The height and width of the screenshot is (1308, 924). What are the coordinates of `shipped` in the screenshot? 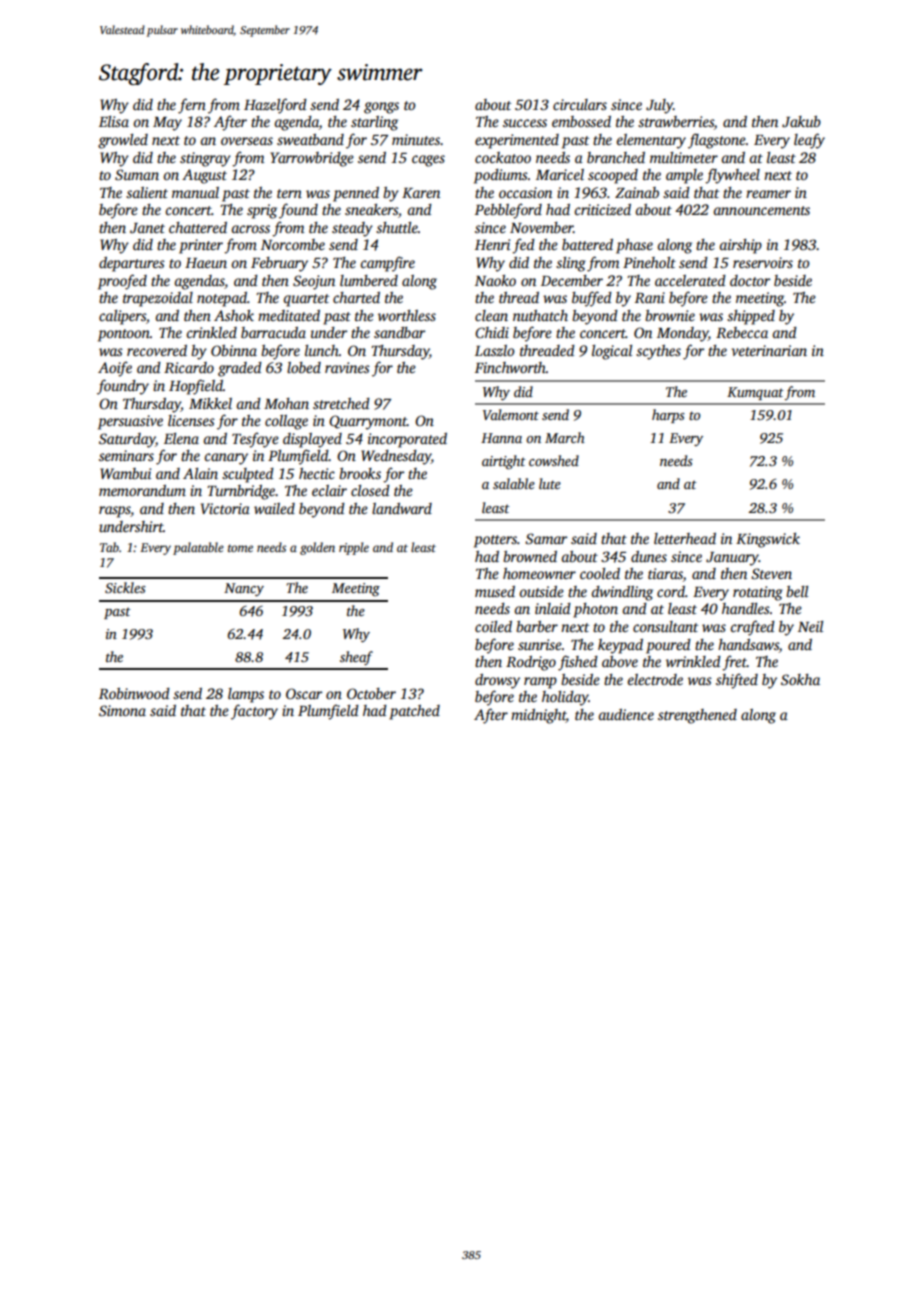 It's located at (751, 317).
